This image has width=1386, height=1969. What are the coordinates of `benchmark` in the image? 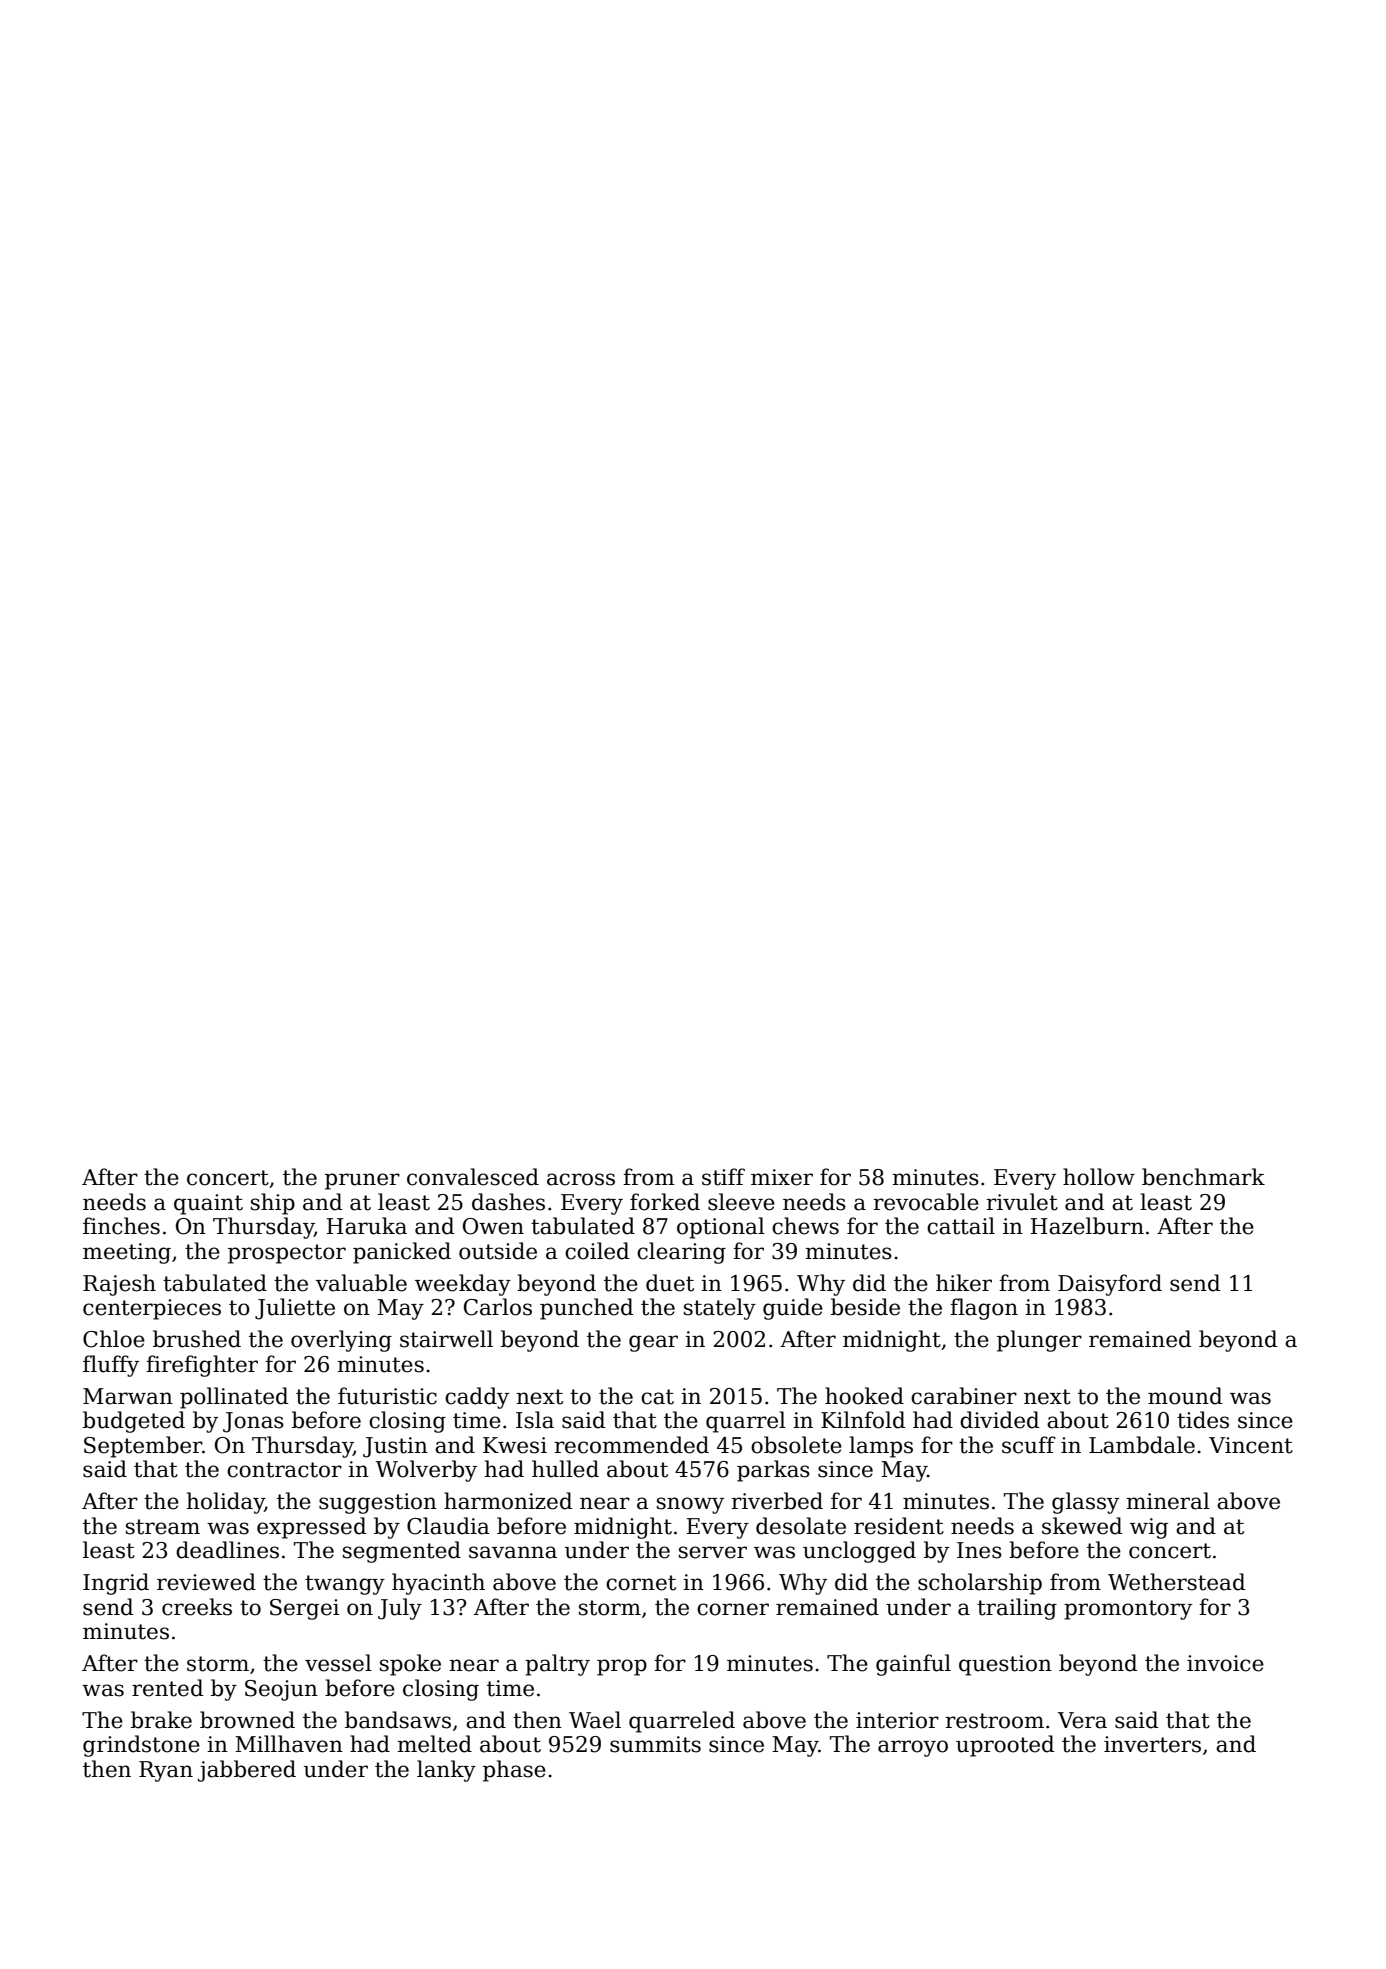 It's located at (1203, 1177).
